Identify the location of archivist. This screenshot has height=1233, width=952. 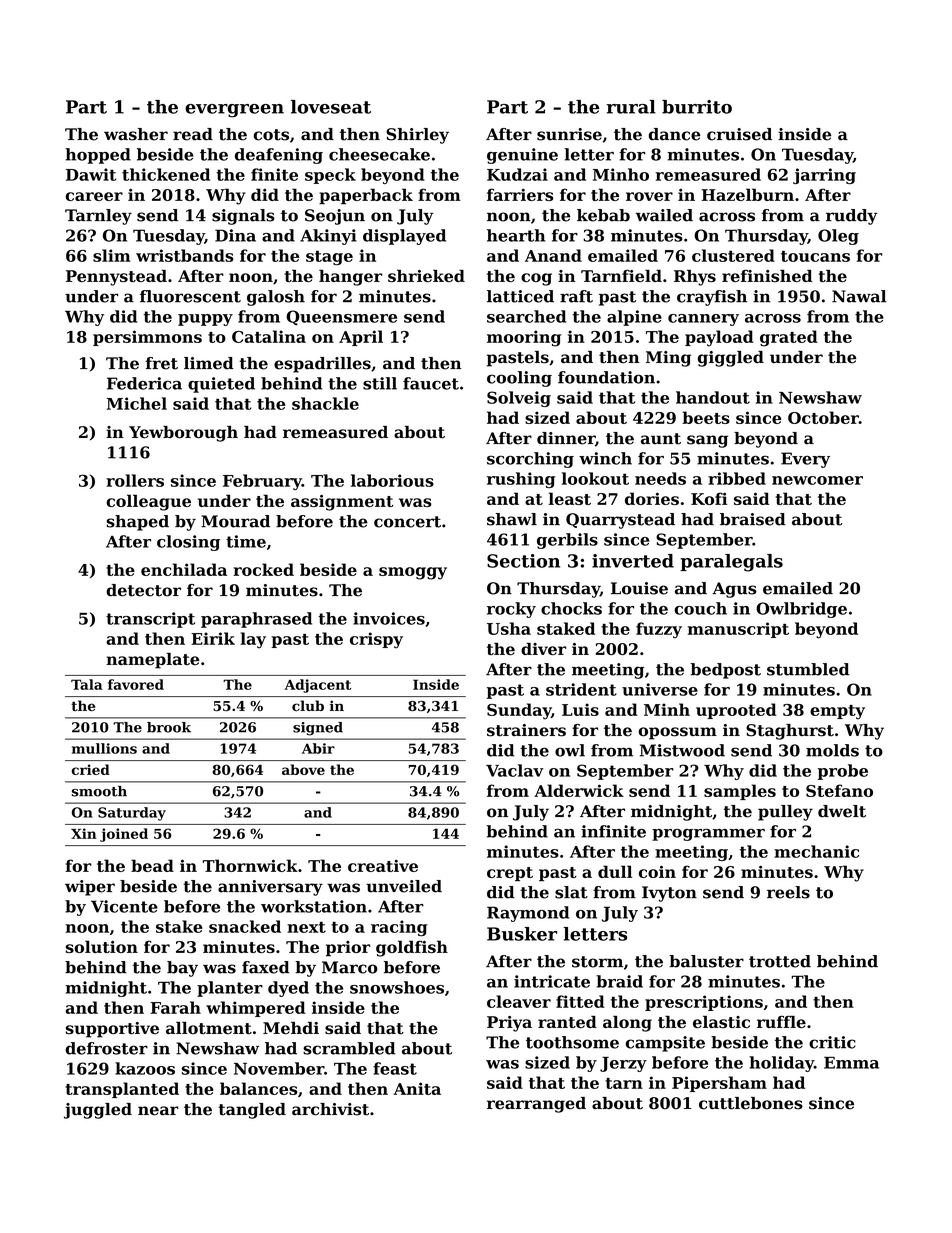
(330, 1109).
